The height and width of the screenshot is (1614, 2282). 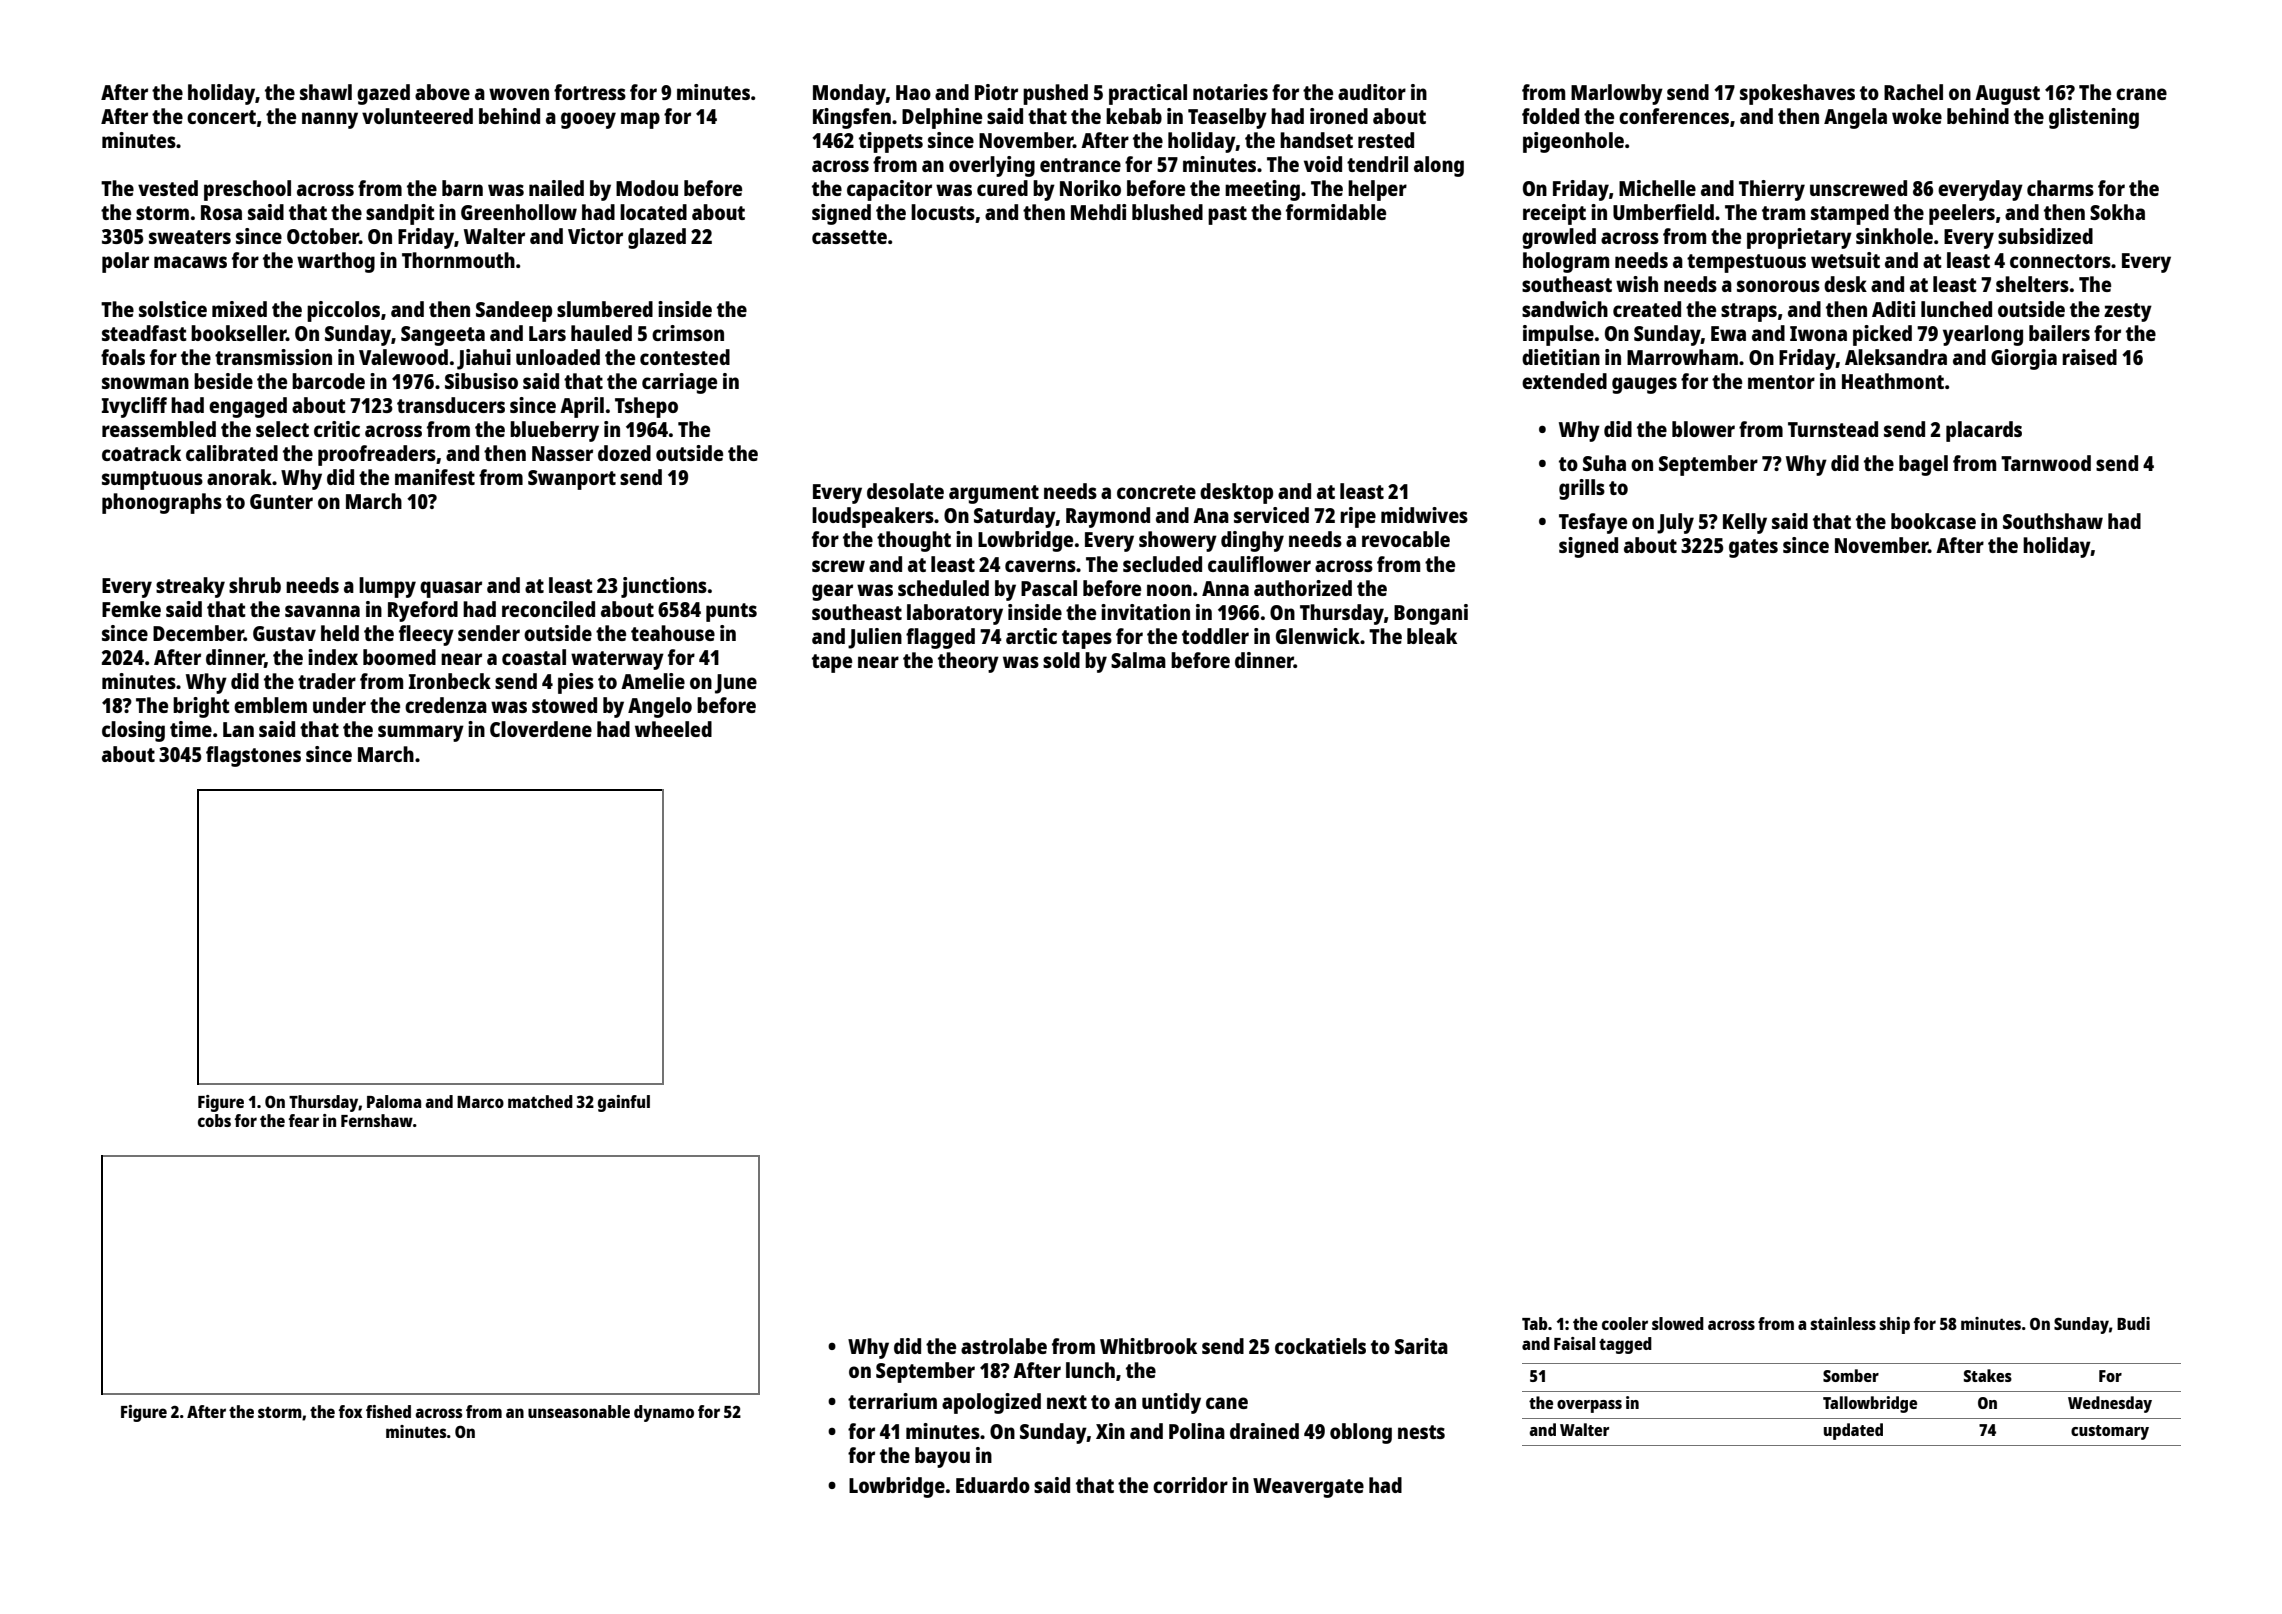 What do you see at coordinates (1138, 660) in the screenshot?
I see `Salma` at bounding box center [1138, 660].
